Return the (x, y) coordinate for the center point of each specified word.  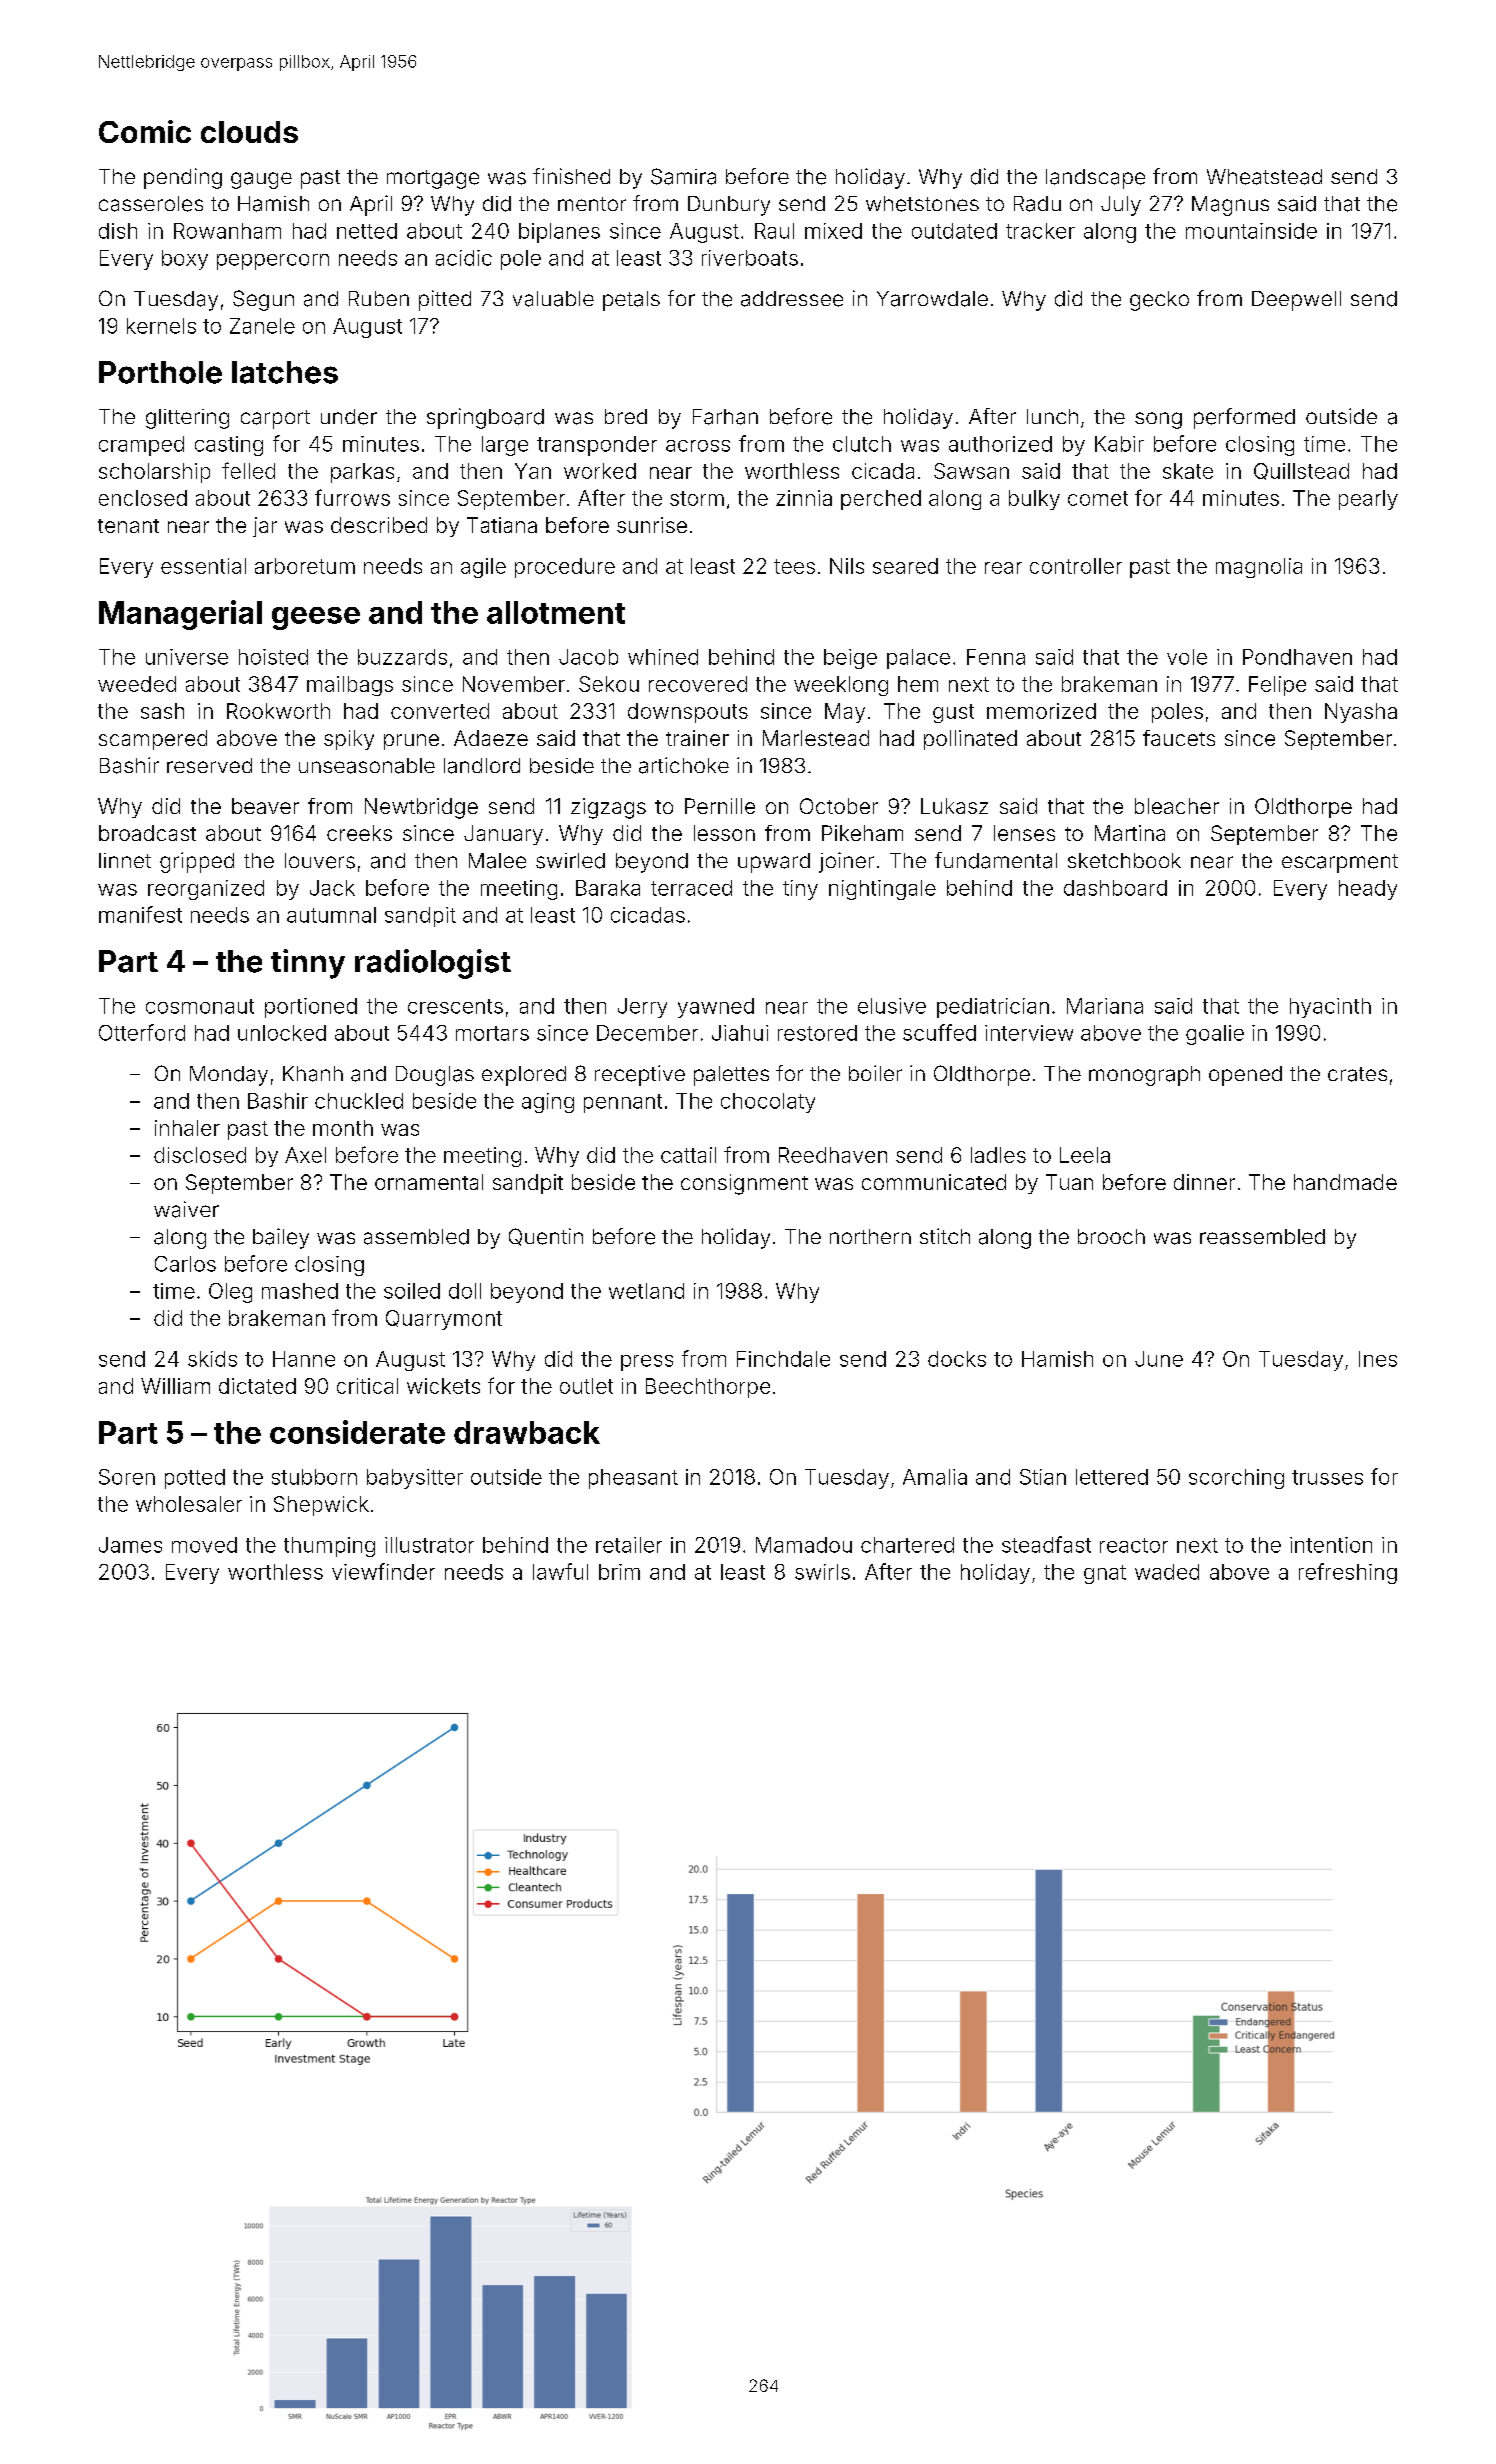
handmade (1345, 1182)
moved (204, 1545)
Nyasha (1361, 713)
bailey (281, 1238)
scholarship (154, 473)
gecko (1159, 301)
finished (571, 176)
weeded (137, 684)
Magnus (1230, 206)
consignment (744, 1184)
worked (600, 471)
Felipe (1277, 686)
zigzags (608, 808)
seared (905, 566)
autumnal (331, 915)
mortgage (433, 179)
